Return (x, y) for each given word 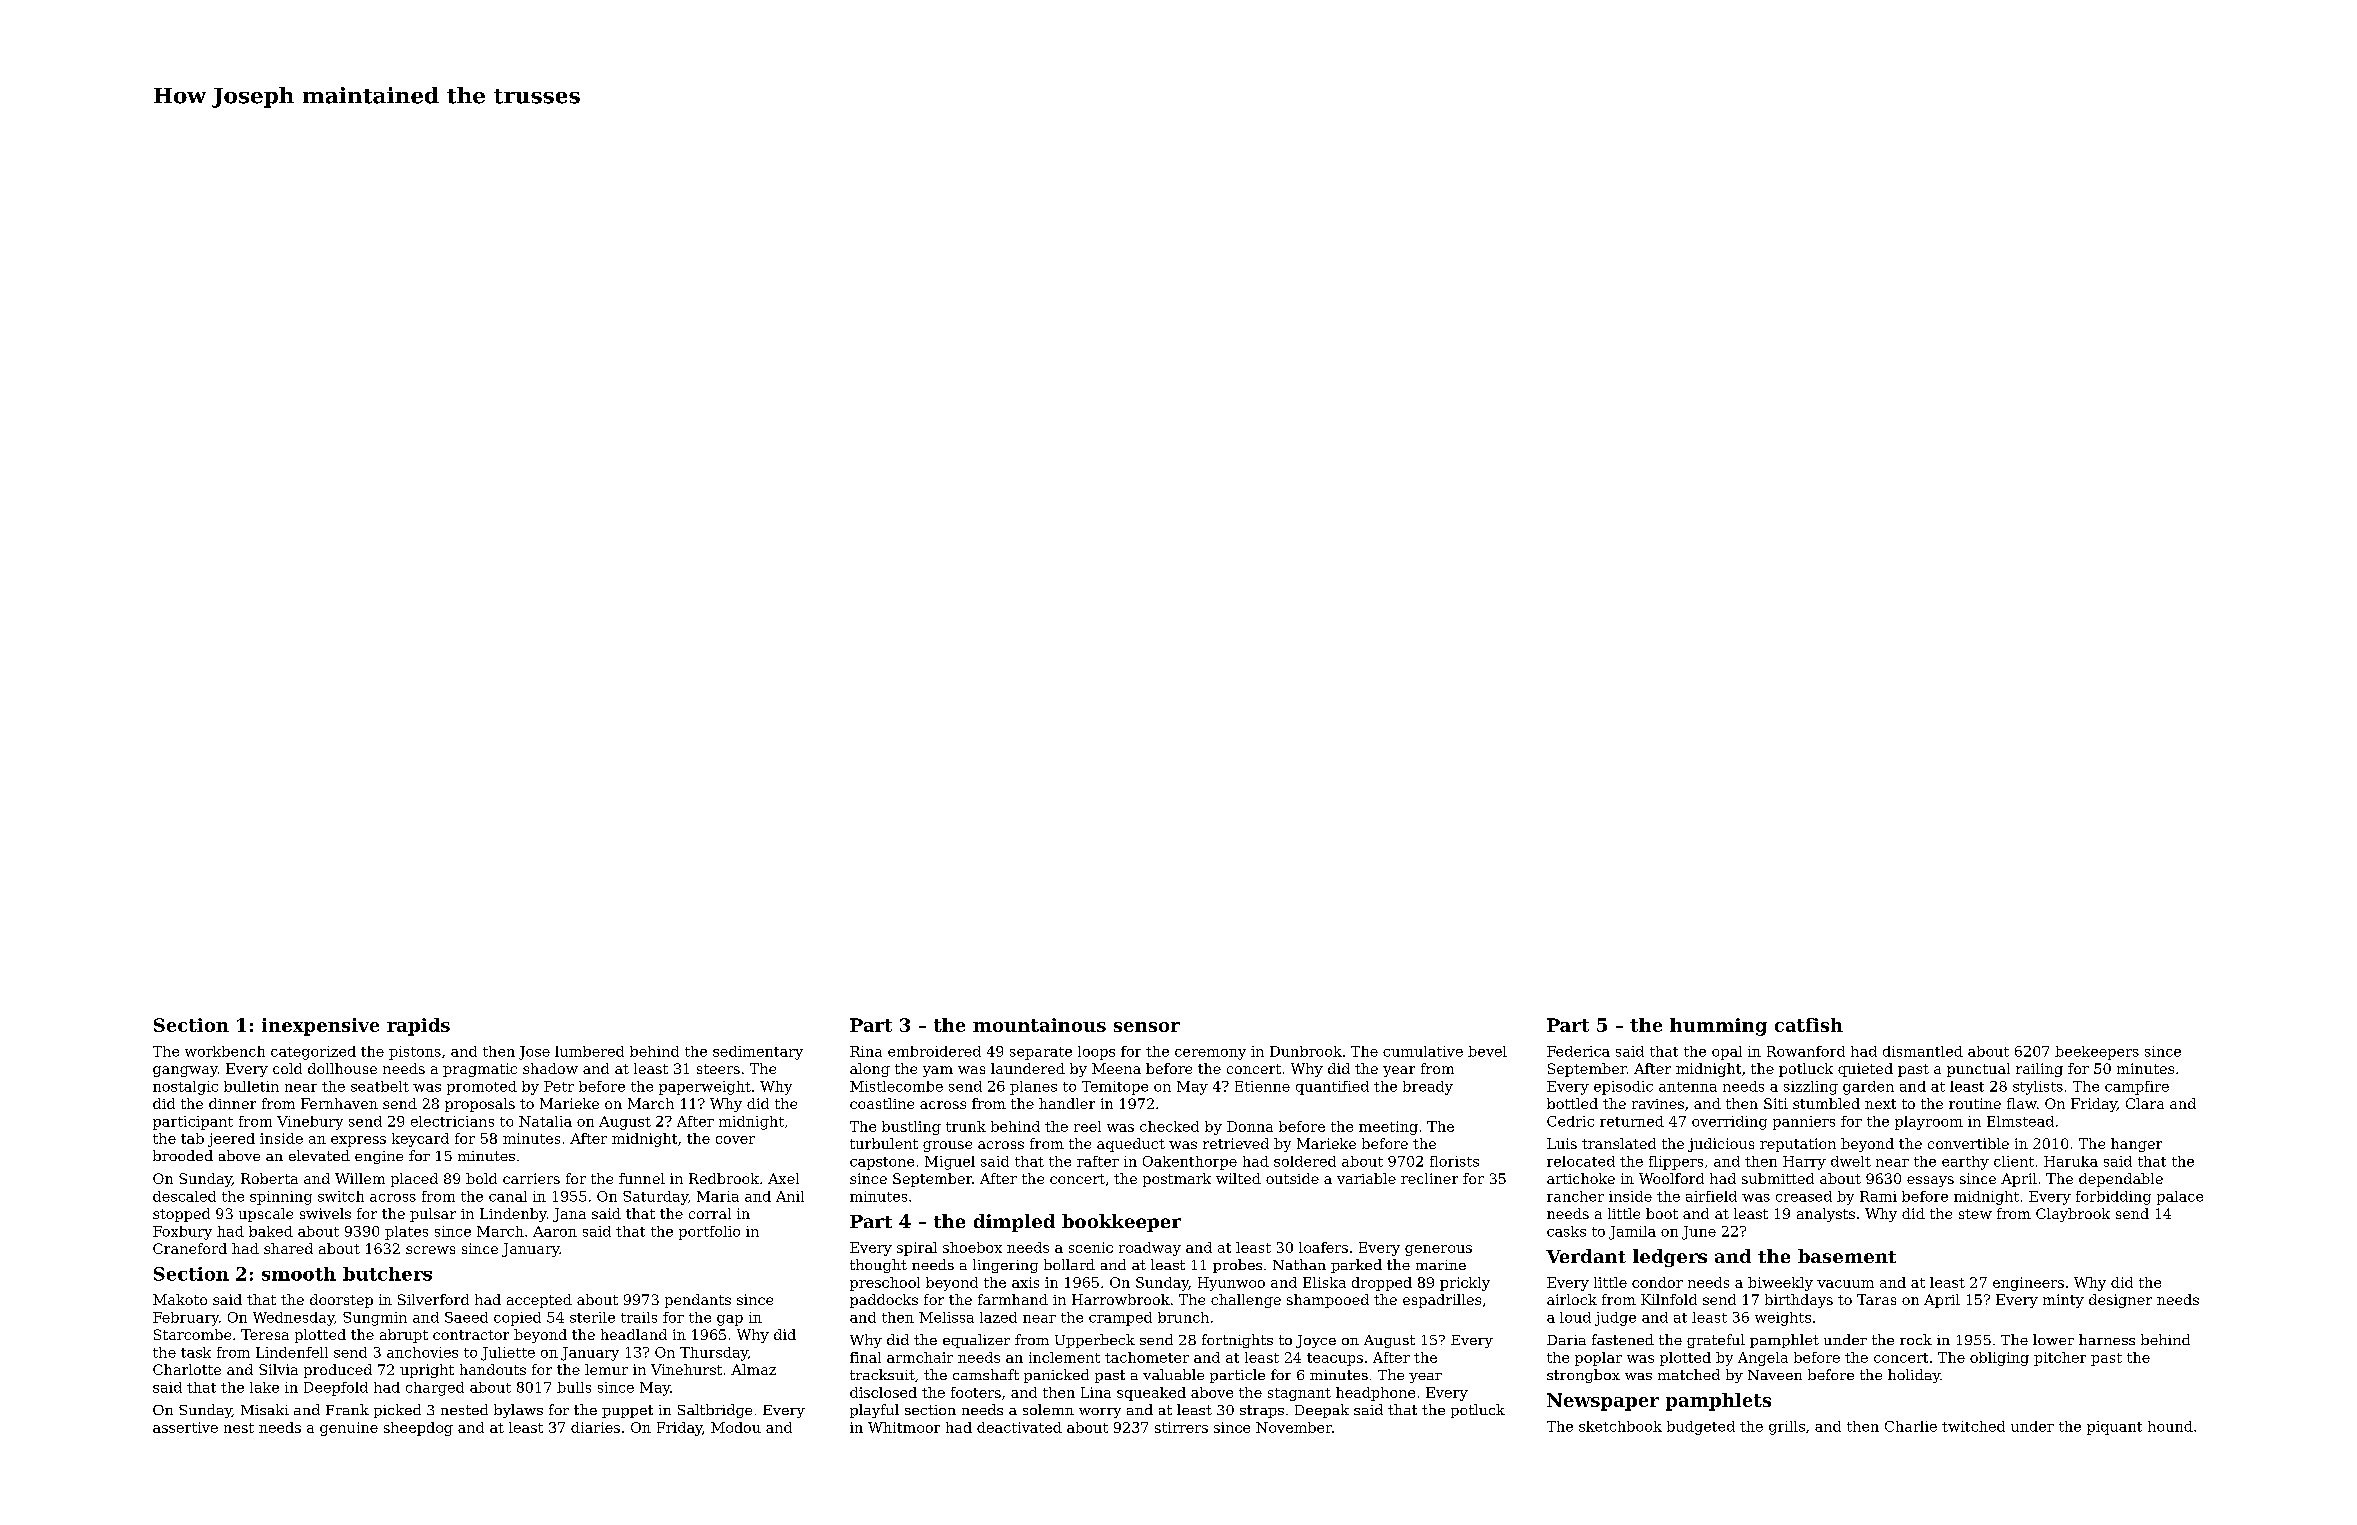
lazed (998, 1317)
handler (1067, 1103)
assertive (185, 1427)
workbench (225, 1051)
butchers (387, 1274)
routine (1975, 1103)
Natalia (545, 1121)
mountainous (1039, 1025)
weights (1783, 1319)
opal (1727, 1053)
